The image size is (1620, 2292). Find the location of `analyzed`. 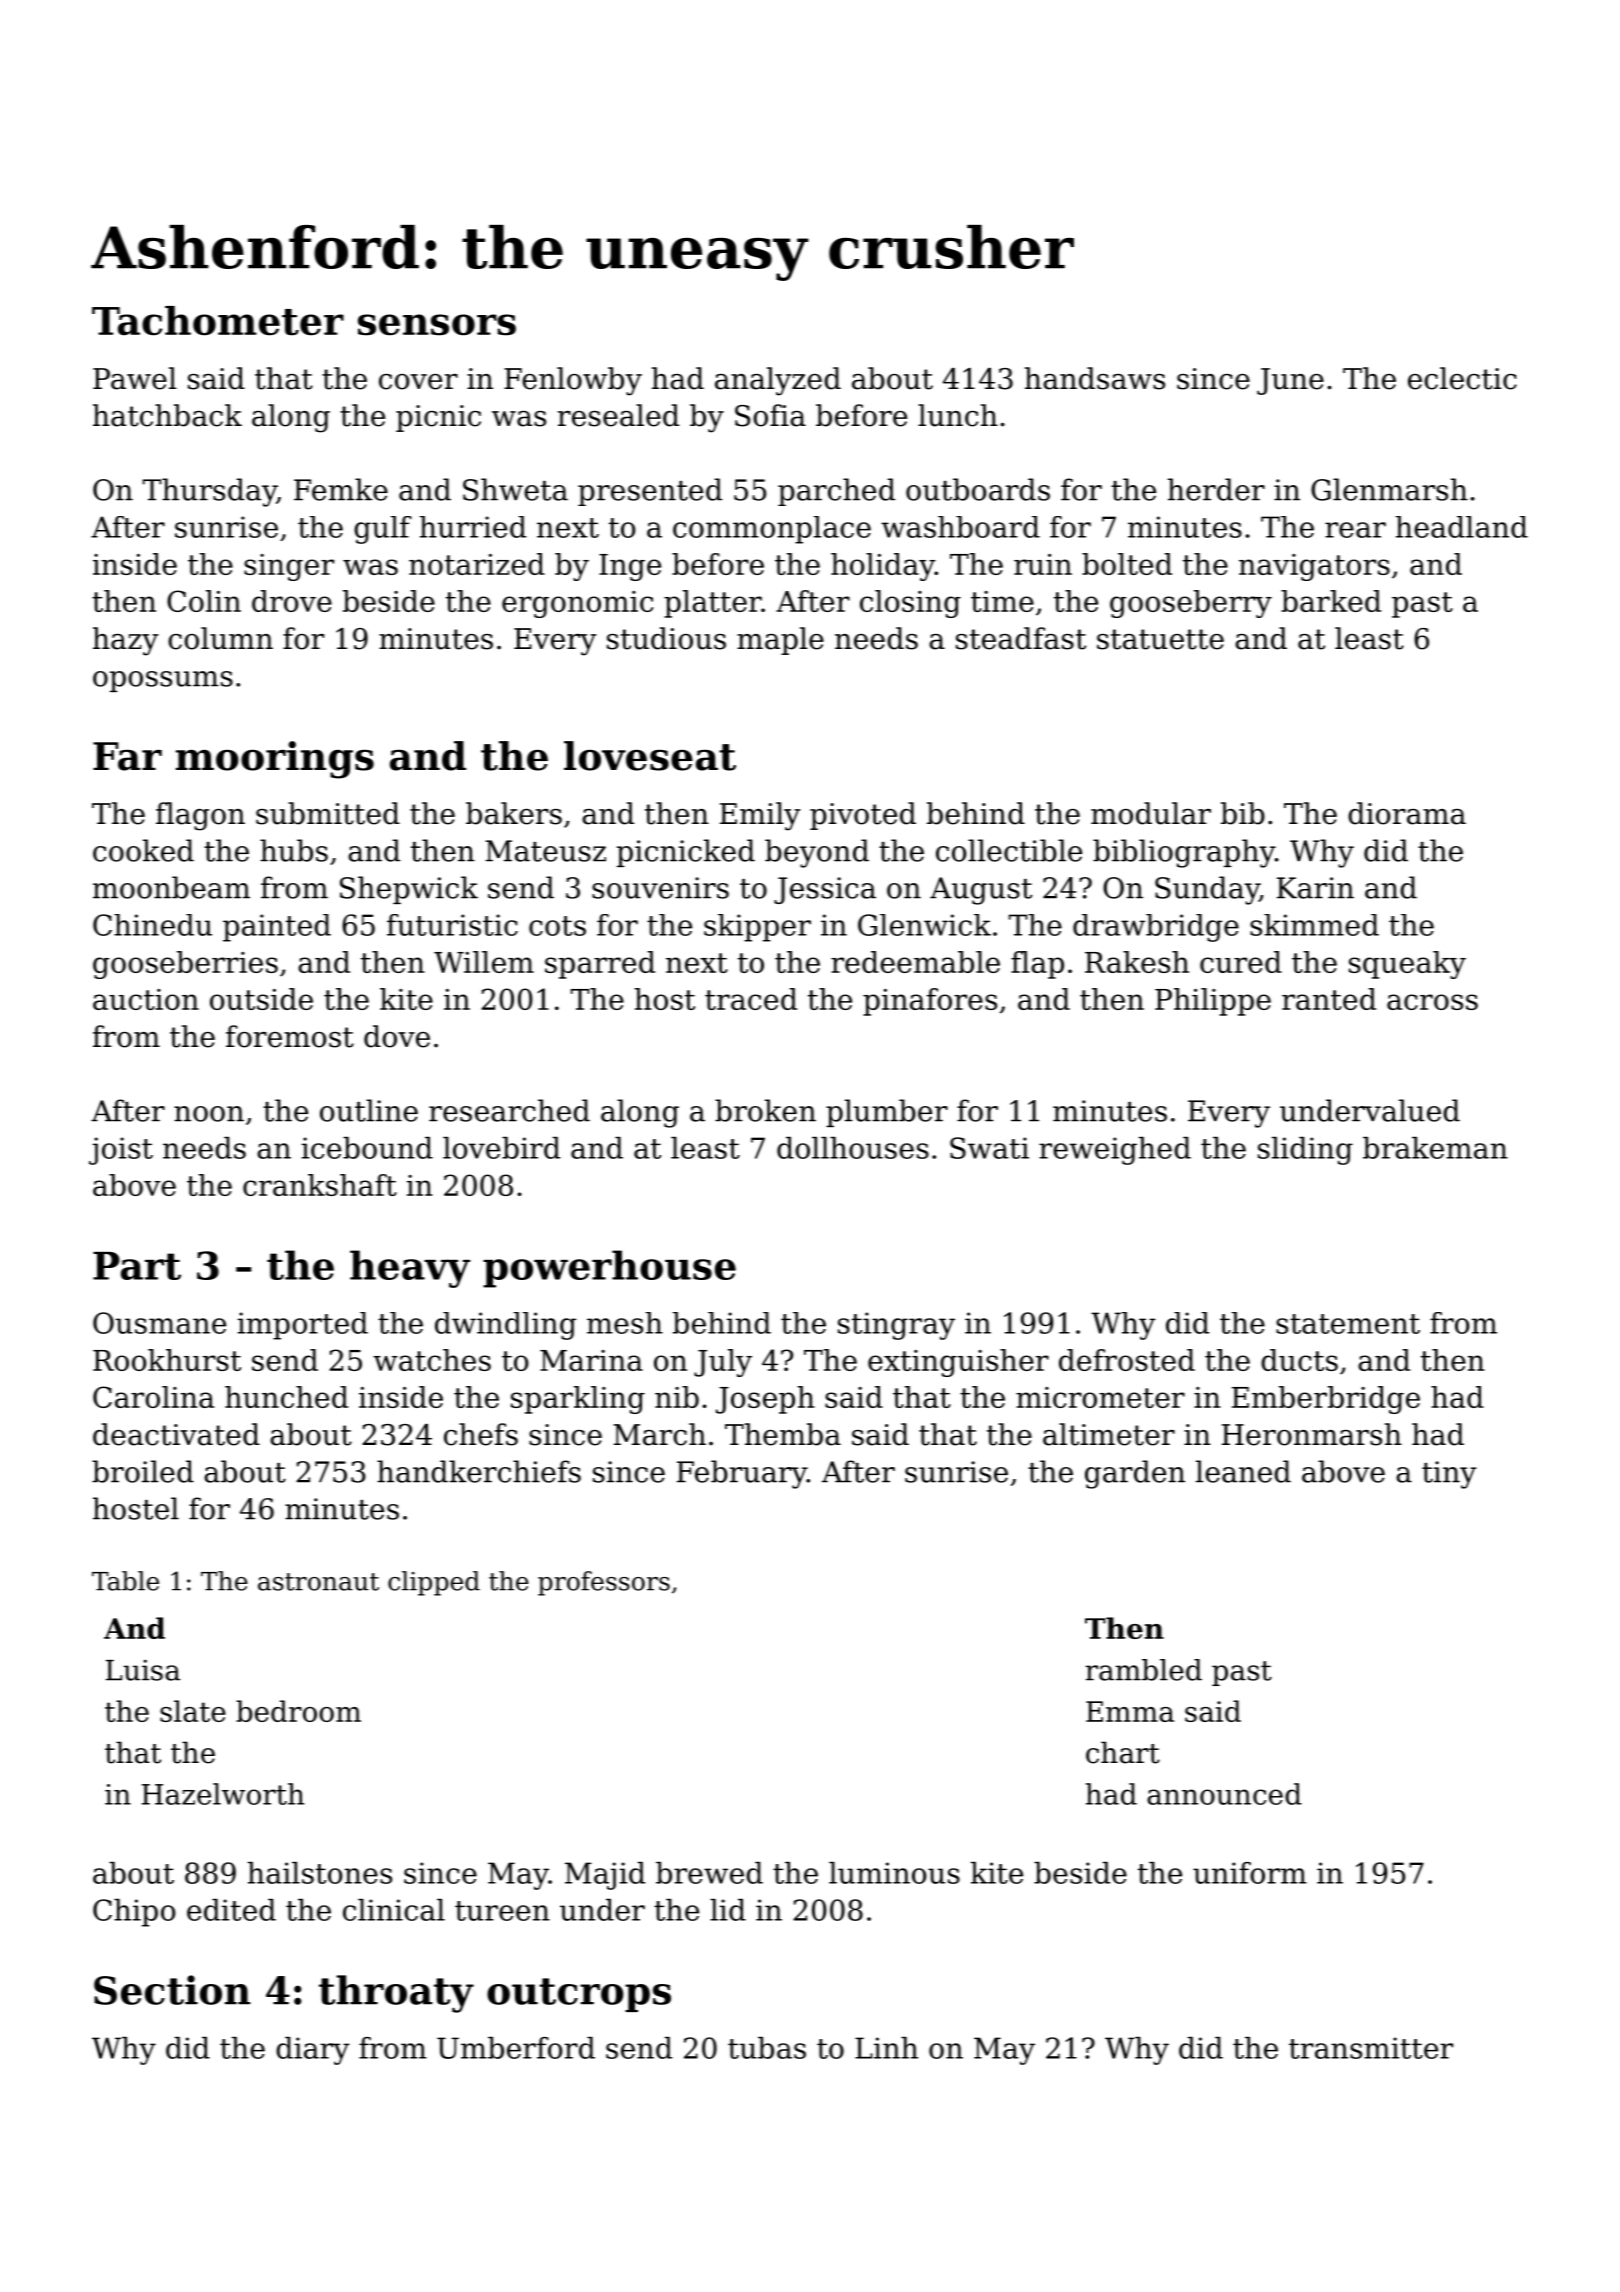

analyzed is located at coordinates (778, 381).
